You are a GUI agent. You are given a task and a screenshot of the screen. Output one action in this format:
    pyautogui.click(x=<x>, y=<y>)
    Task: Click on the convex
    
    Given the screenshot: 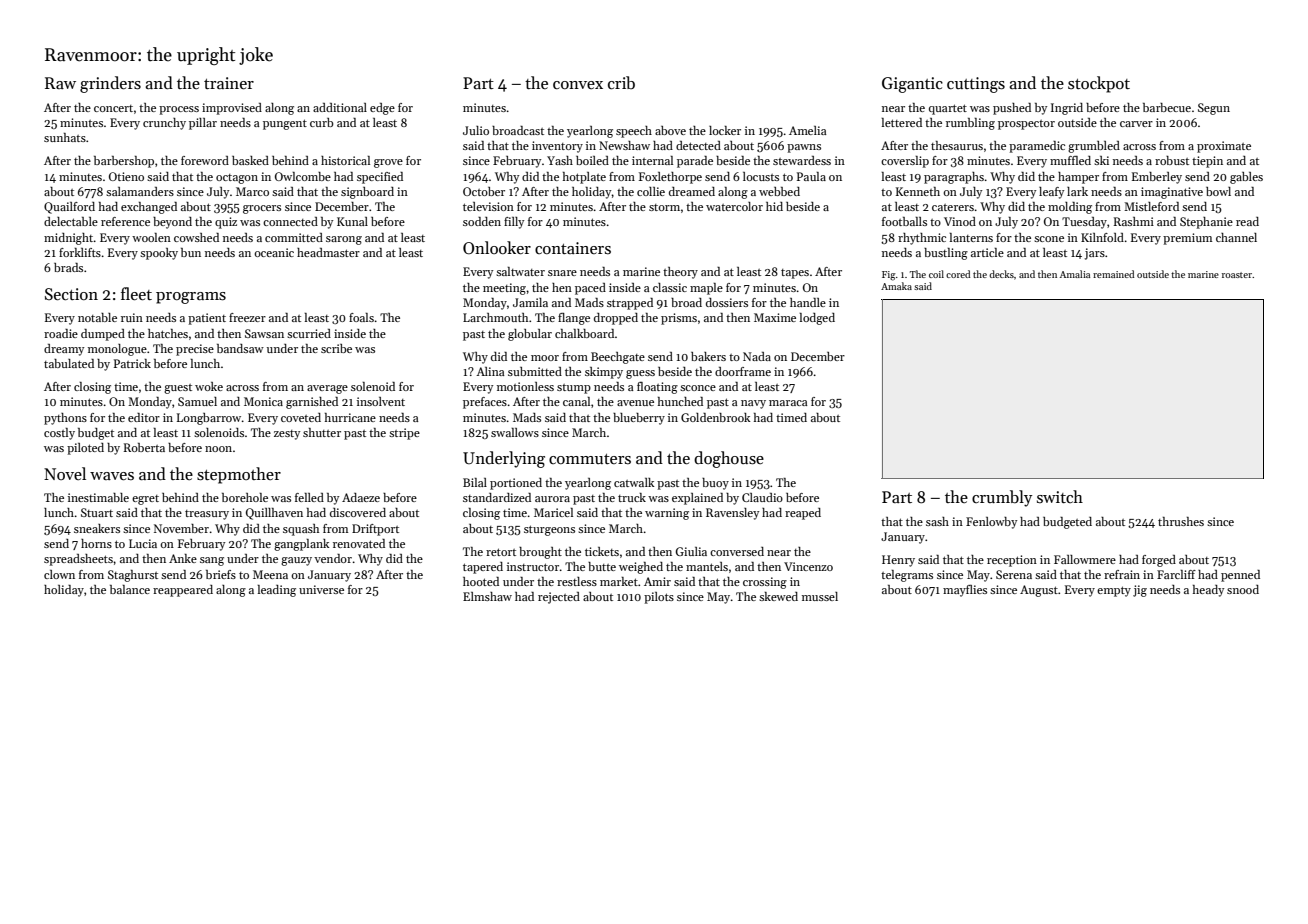 What is the action you would take?
    pyautogui.click(x=578, y=85)
